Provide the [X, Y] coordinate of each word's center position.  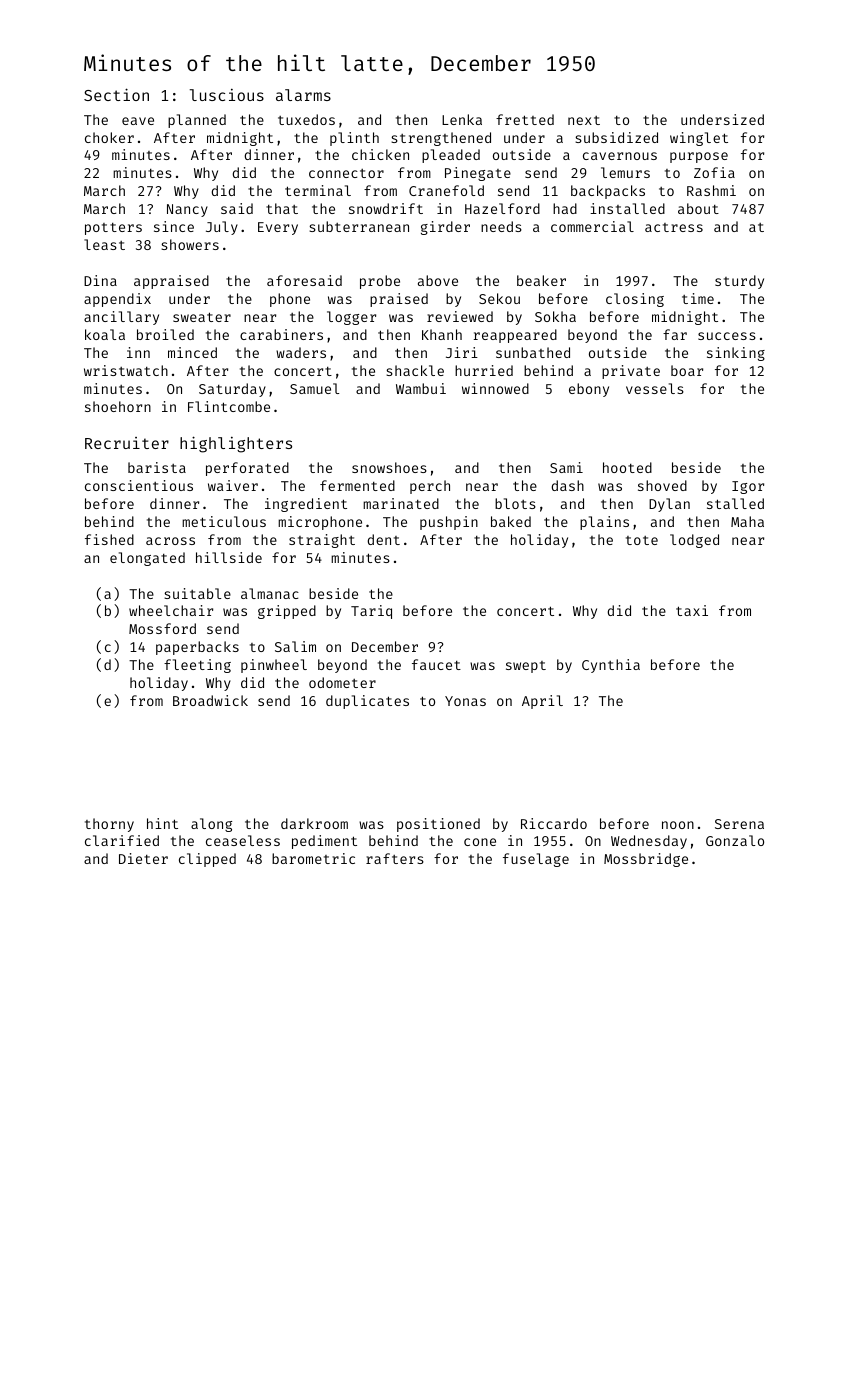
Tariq [371, 612]
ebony [589, 390]
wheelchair [171, 610]
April [542, 702]
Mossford [162, 628]
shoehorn [118, 406]
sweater [202, 317]
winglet [699, 139]
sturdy [739, 282]
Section [116, 94]
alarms [303, 95]
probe [380, 282]
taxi [692, 610]
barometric [313, 858]
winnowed [495, 388]
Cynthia [611, 666]
